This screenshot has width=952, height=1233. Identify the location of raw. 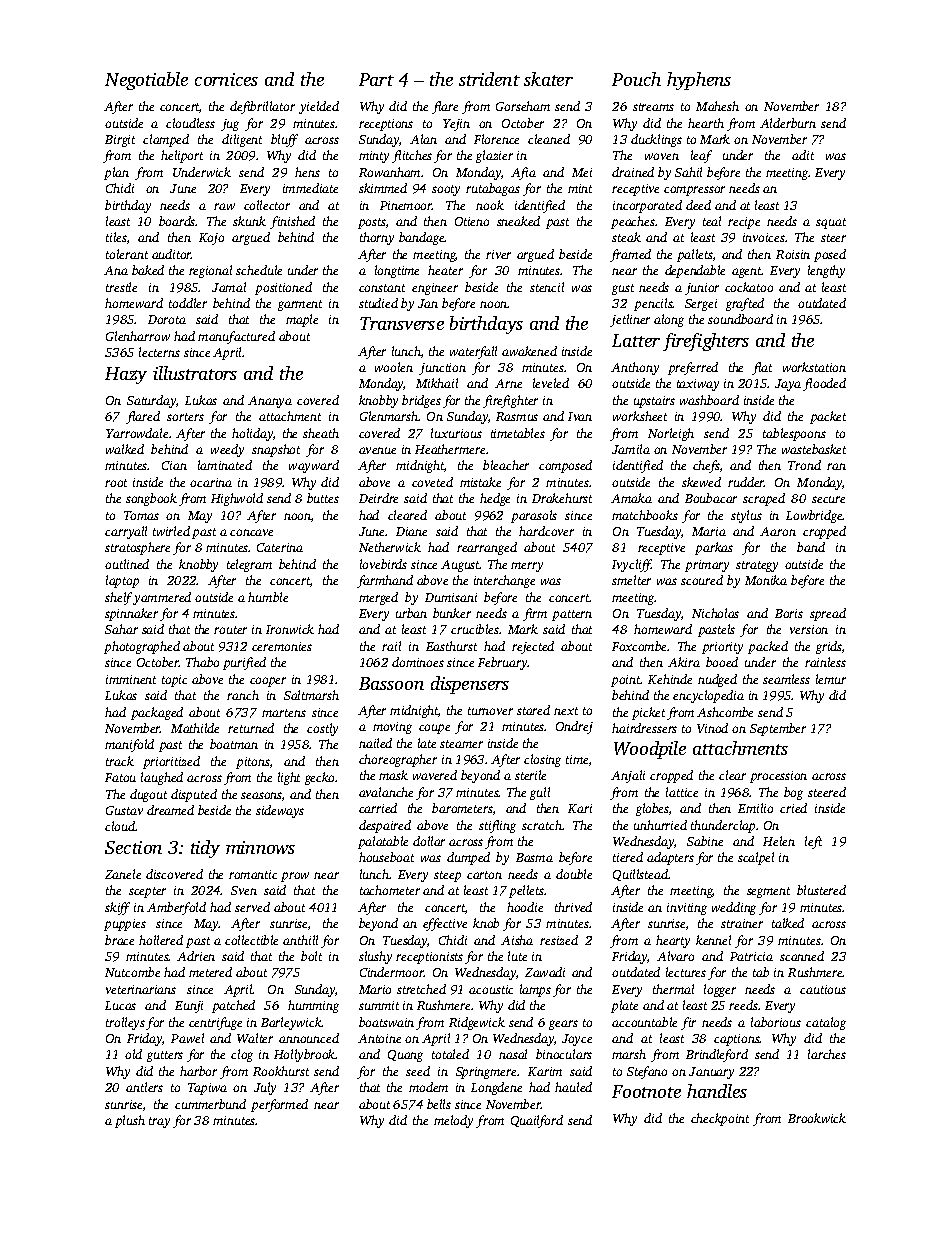
(224, 206).
